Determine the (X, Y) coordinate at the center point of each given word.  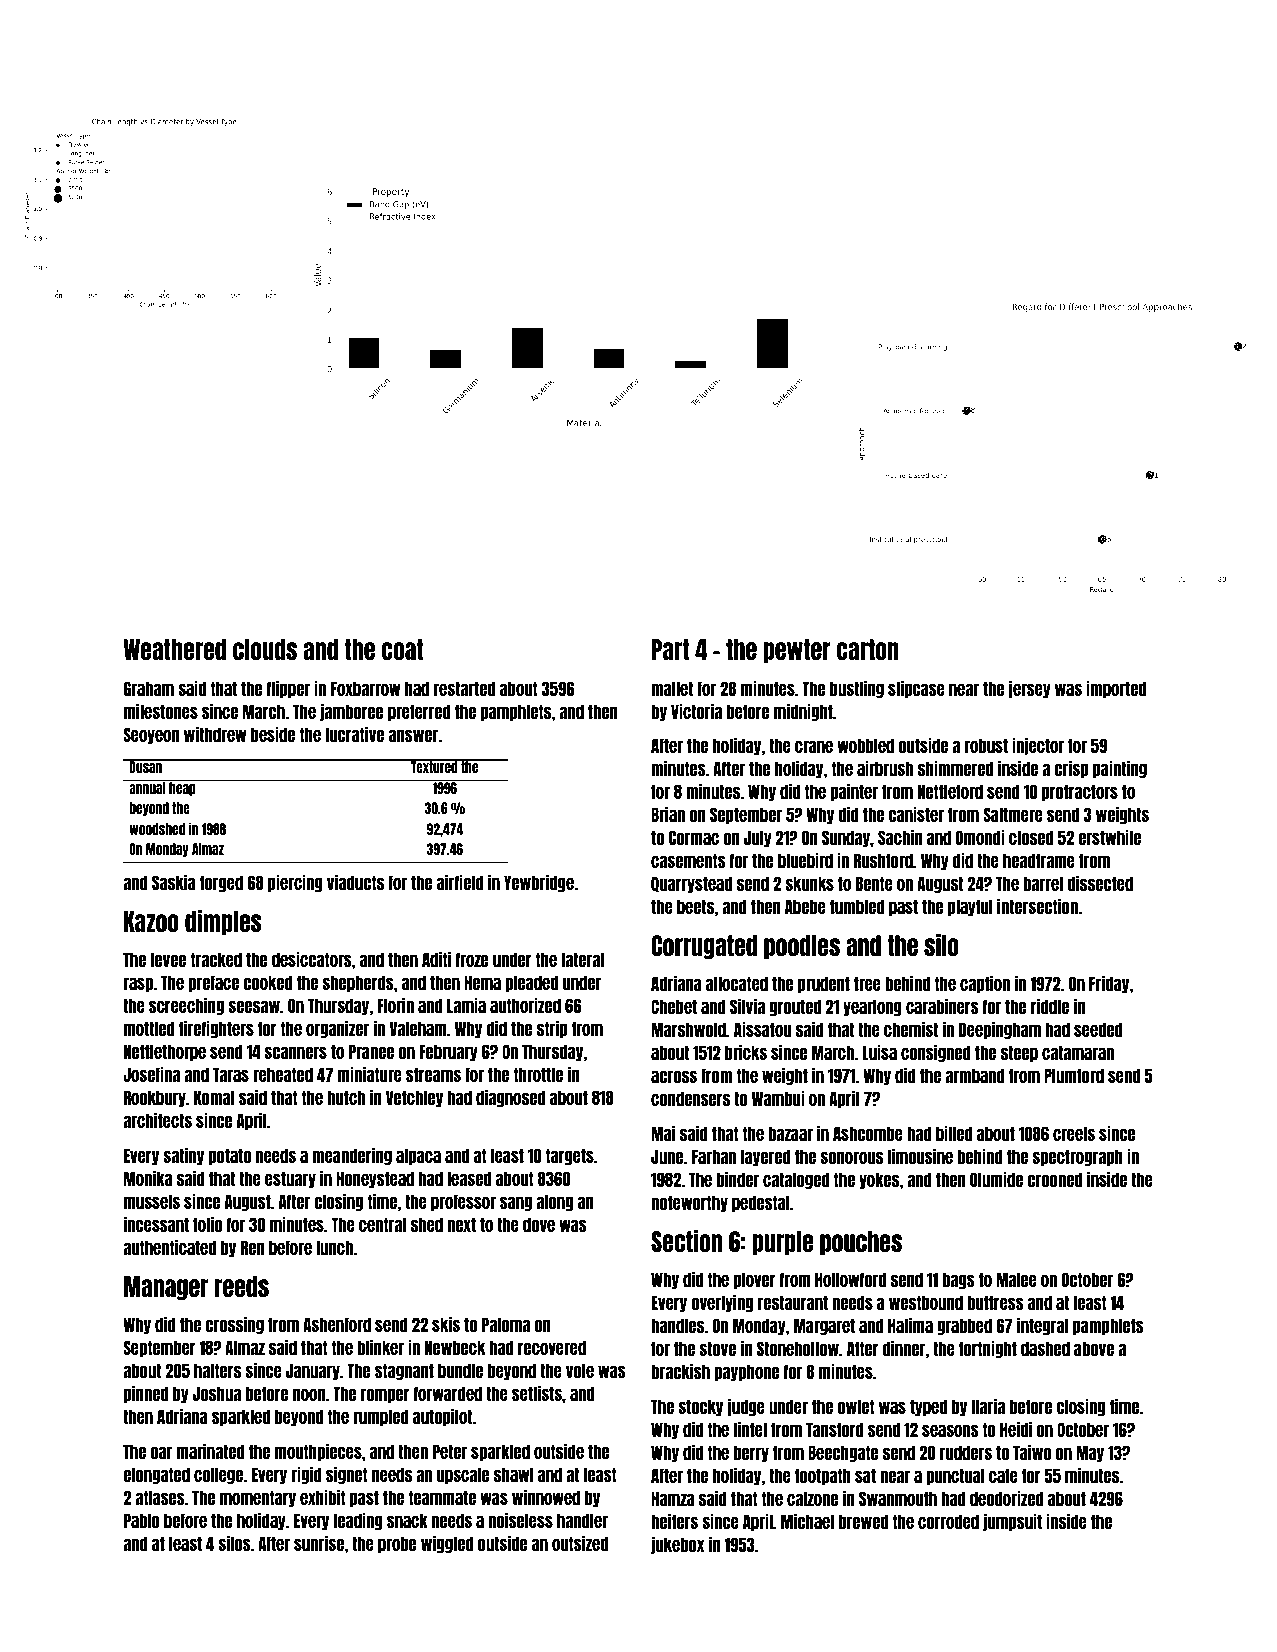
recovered (552, 1347)
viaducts (355, 882)
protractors (1080, 792)
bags (958, 1280)
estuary (290, 1179)
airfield (460, 882)
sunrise (319, 1543)
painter (854, 792)
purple (782, 1243)
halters (217, 1370)
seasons (950, 1430)
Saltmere (1013, 814)
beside (273, 734)
